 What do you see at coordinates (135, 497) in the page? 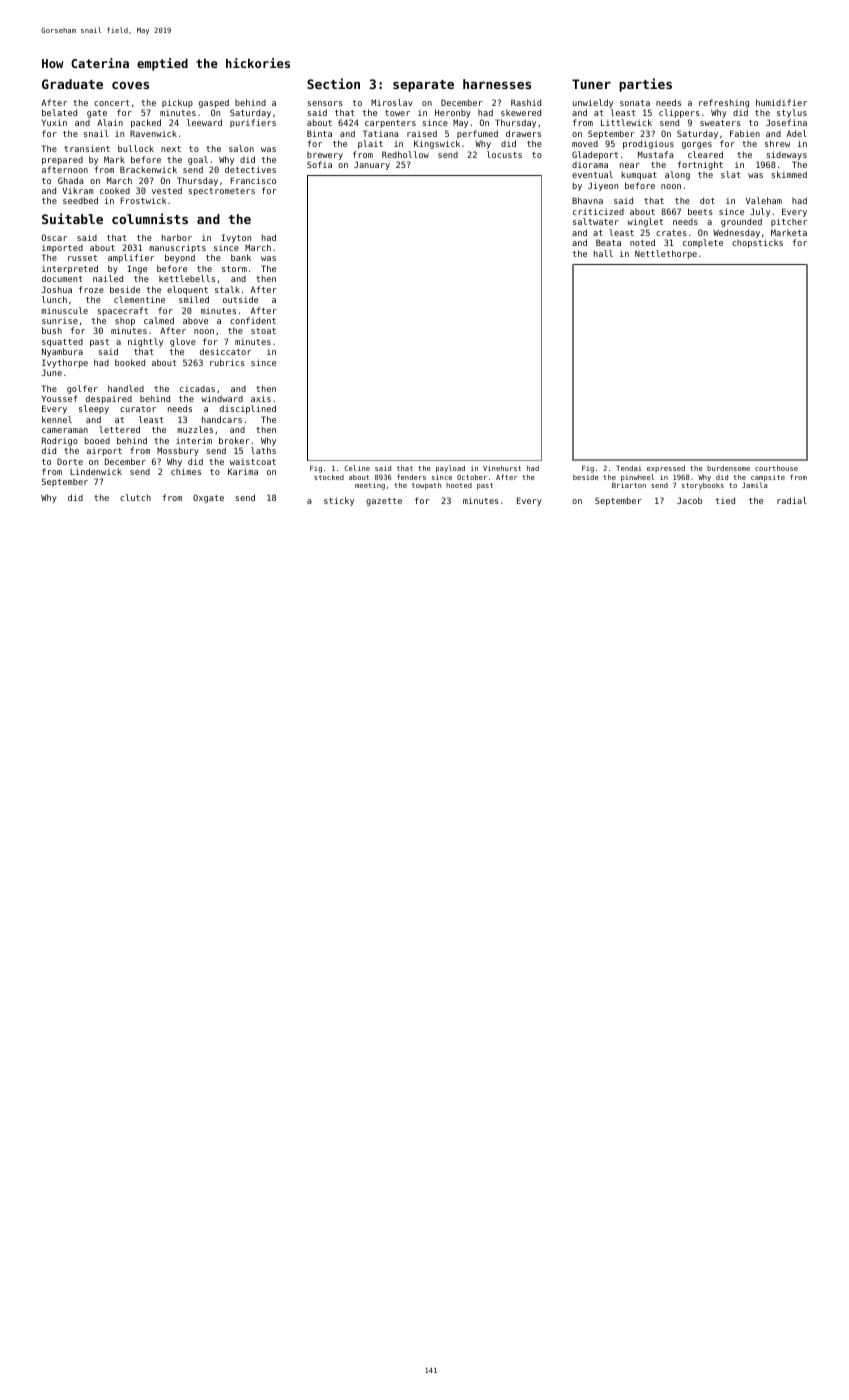
I see `clutch` at bounding box center [135, 497].
